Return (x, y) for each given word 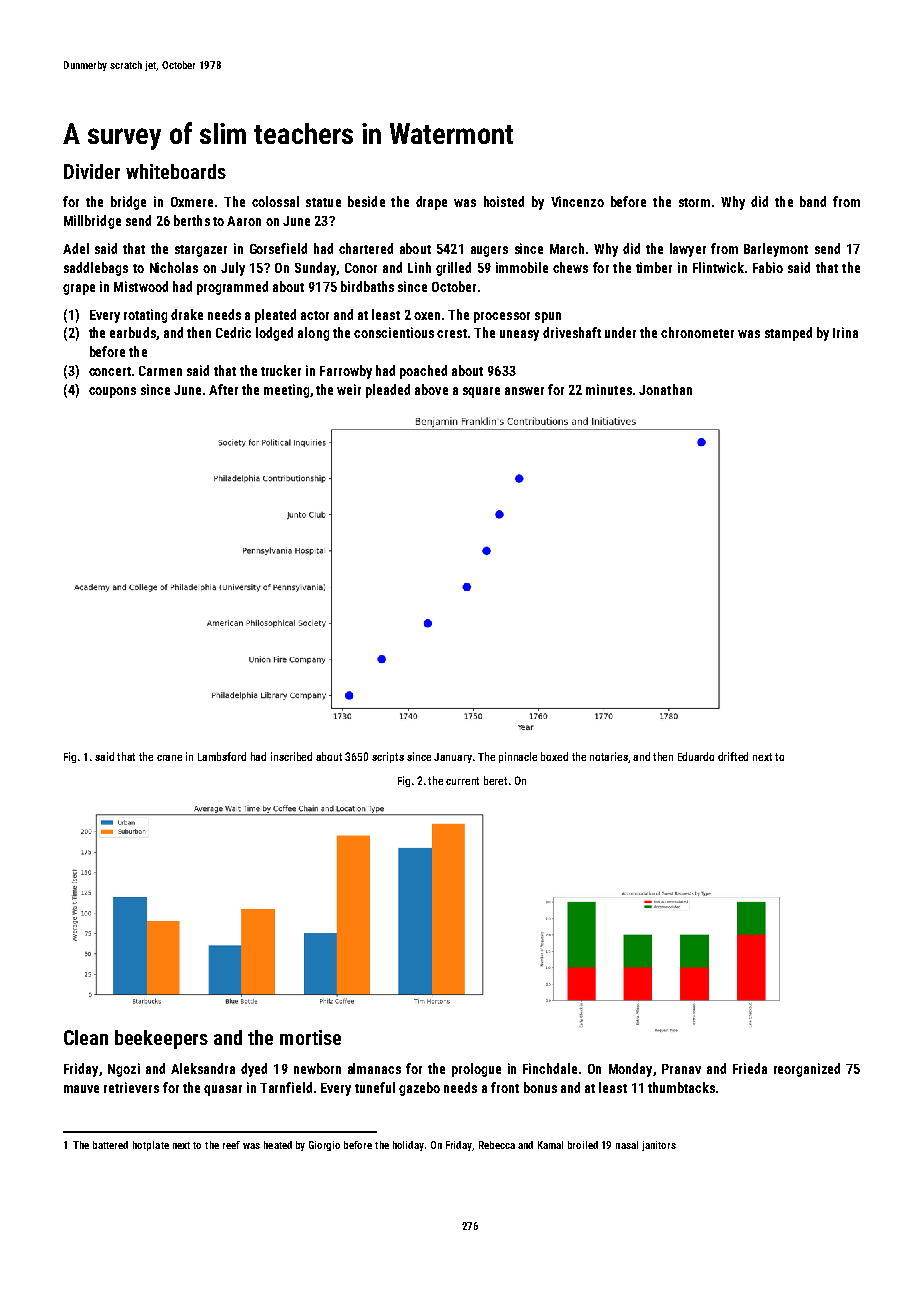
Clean (86, 1037)
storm (694, 202)
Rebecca (497, 1145)
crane (169, 758)
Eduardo (696, 756)
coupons (112, 392)
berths (192, 220)
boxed (554, 756)
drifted (733, 756)
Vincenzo (577, 201)
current (462, 781)
